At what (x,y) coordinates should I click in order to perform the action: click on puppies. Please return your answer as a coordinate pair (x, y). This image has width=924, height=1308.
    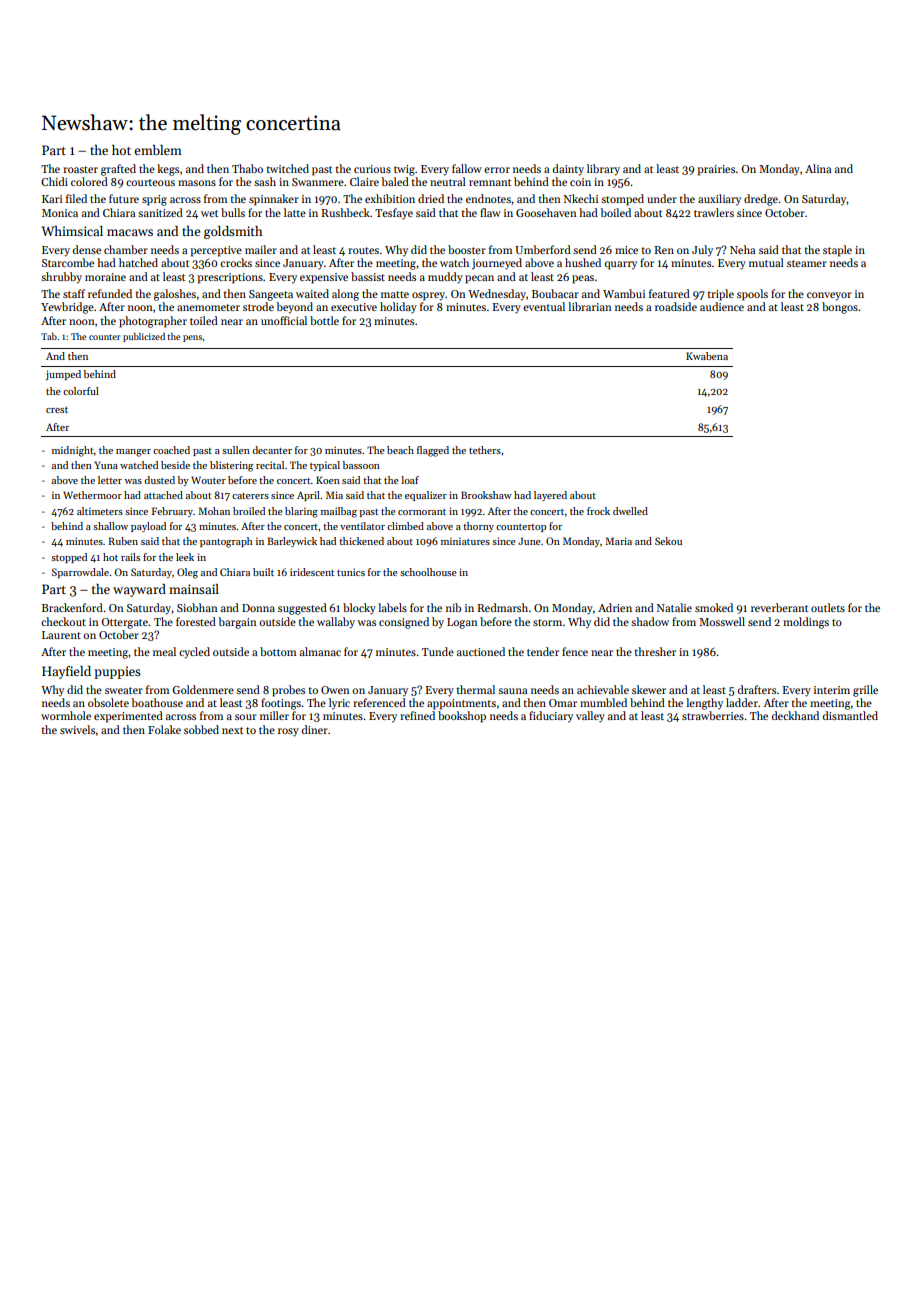
    Looking at the image, I should click on (117, 672).
